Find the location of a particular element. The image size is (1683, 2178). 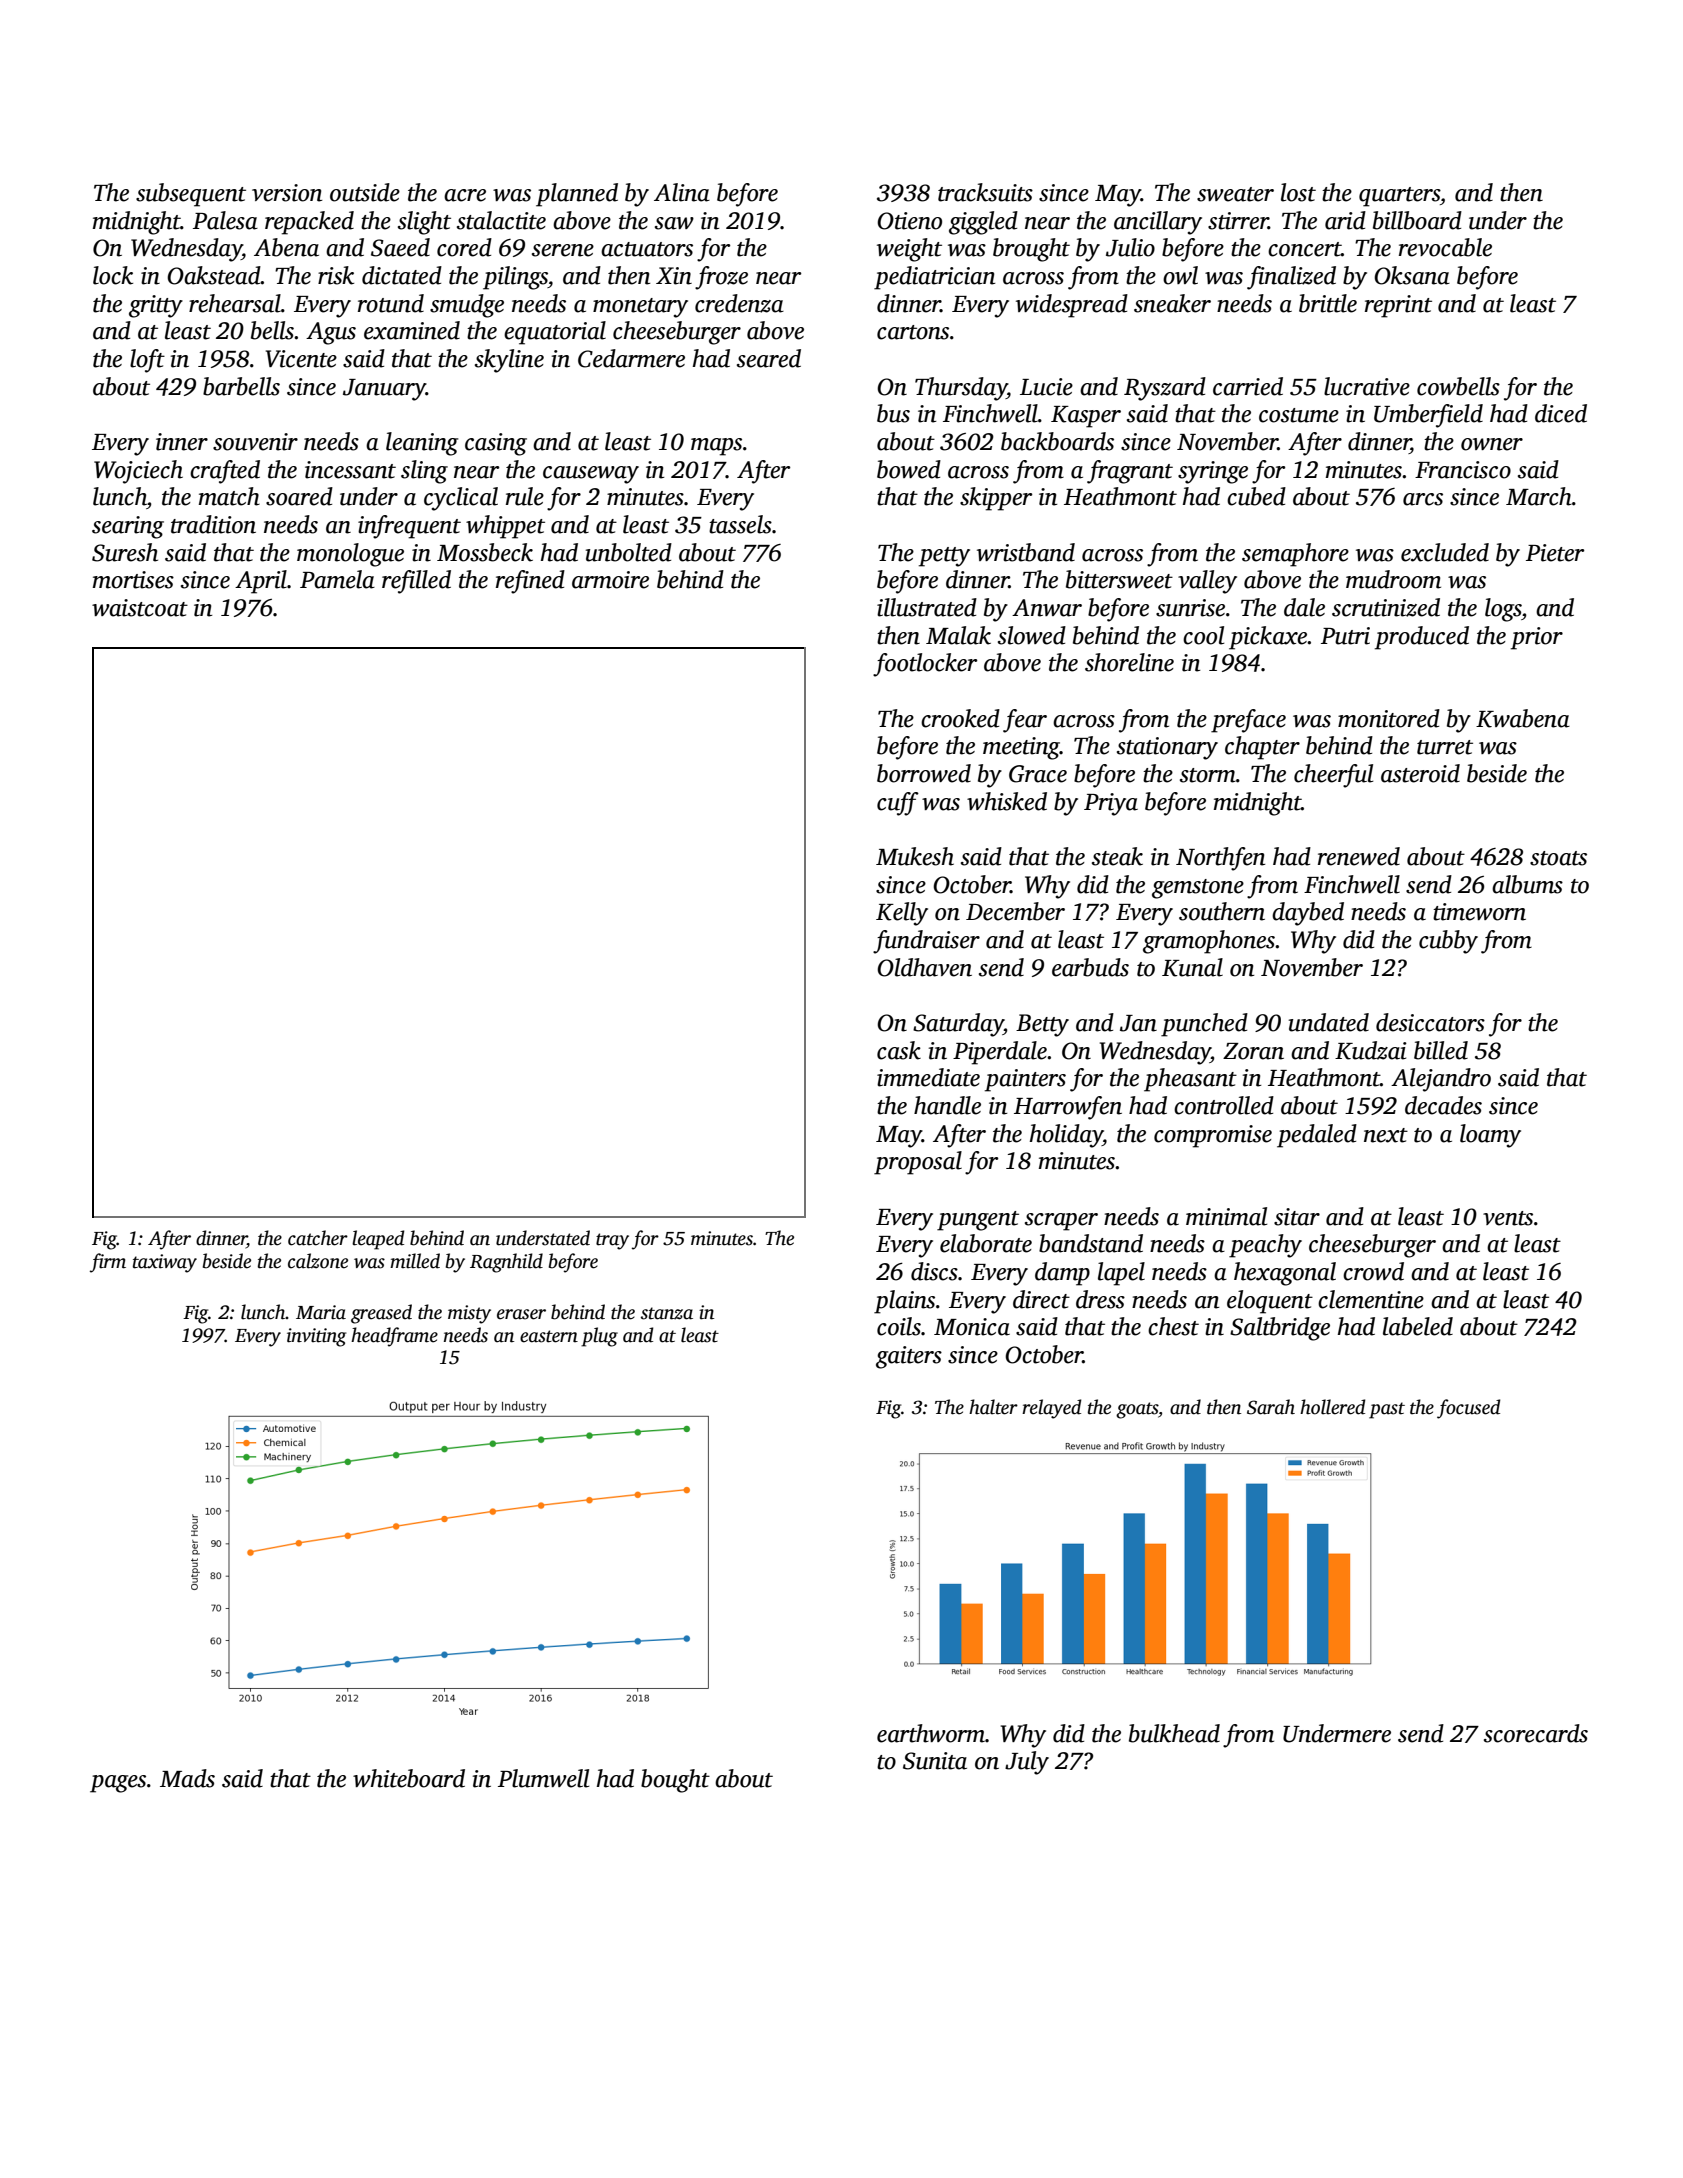

gritty is located at coordinates (156, 306).
